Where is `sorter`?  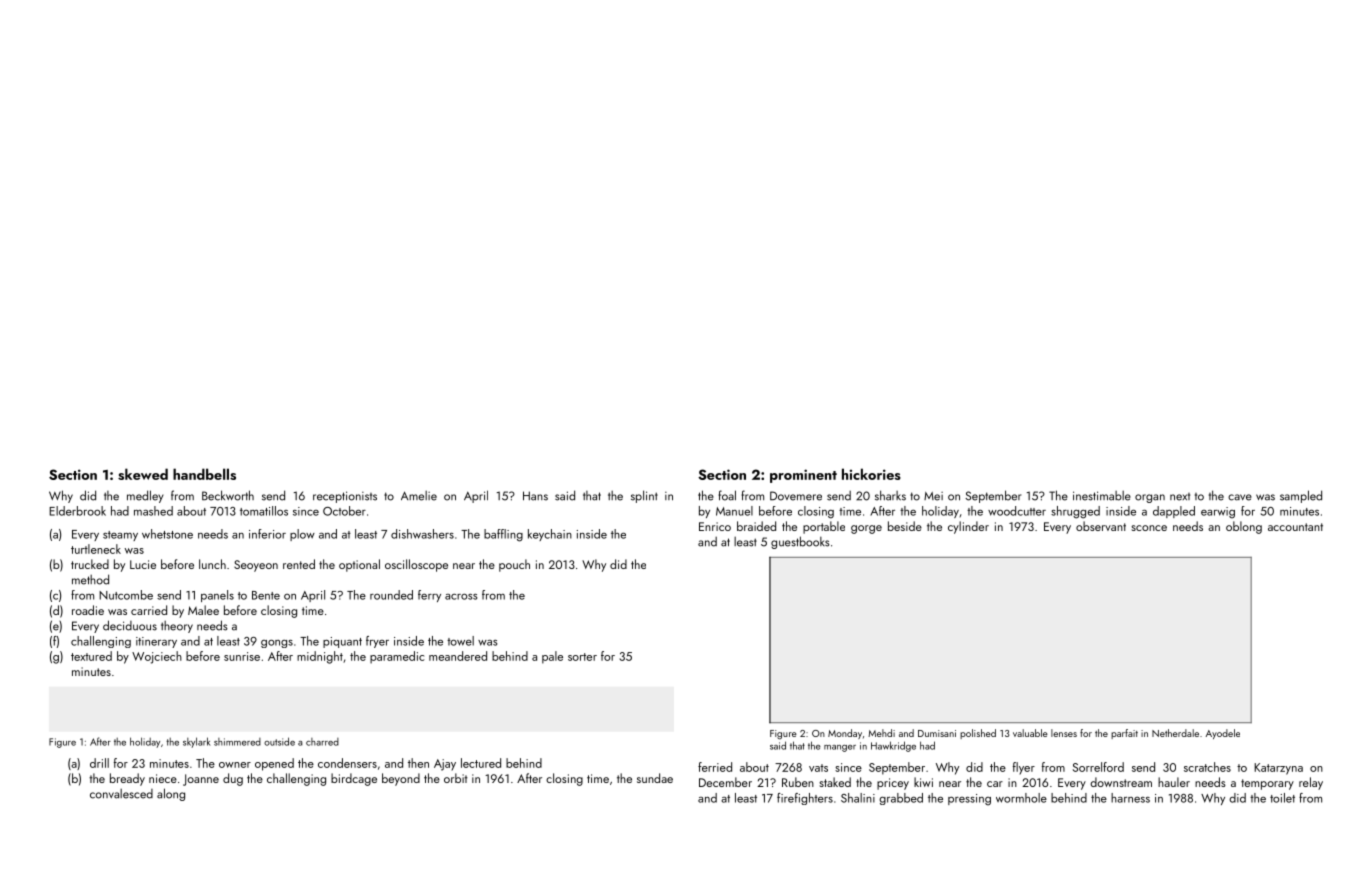
sorter is located at coordinates (582, 657).
